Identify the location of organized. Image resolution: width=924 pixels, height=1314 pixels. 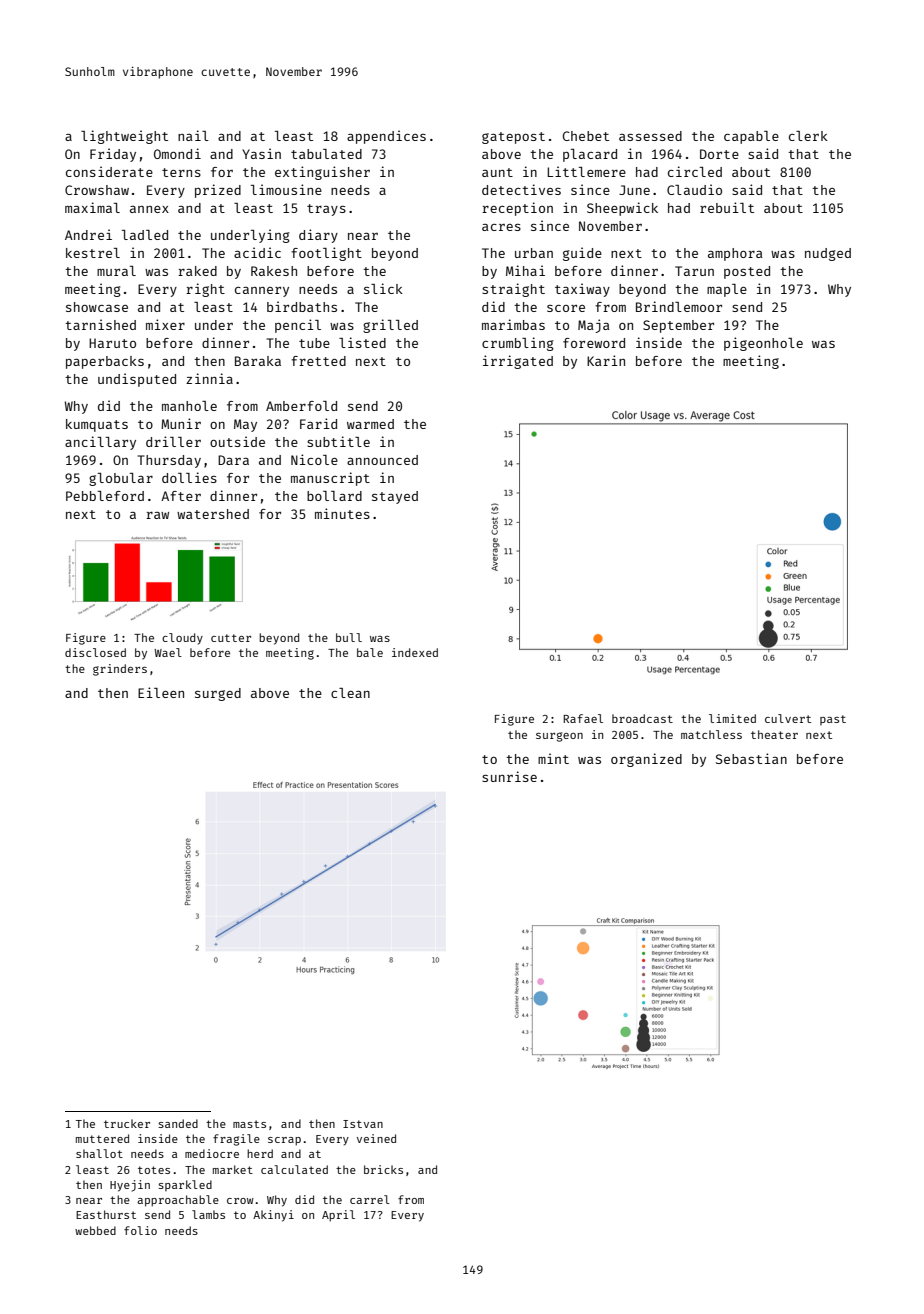
(646, 760).
